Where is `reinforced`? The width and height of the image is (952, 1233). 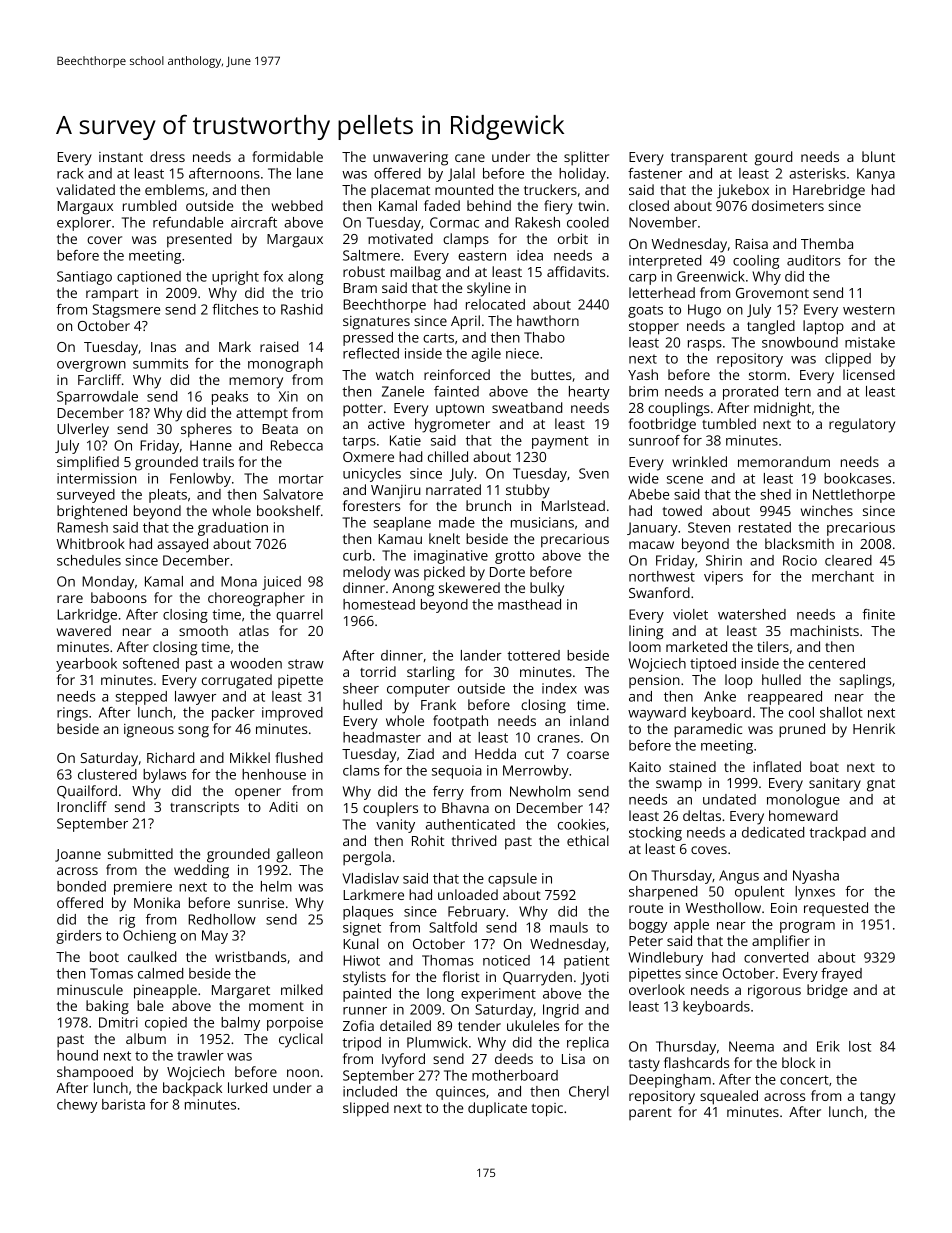 reinforced is located at coordinates (457, 374).
